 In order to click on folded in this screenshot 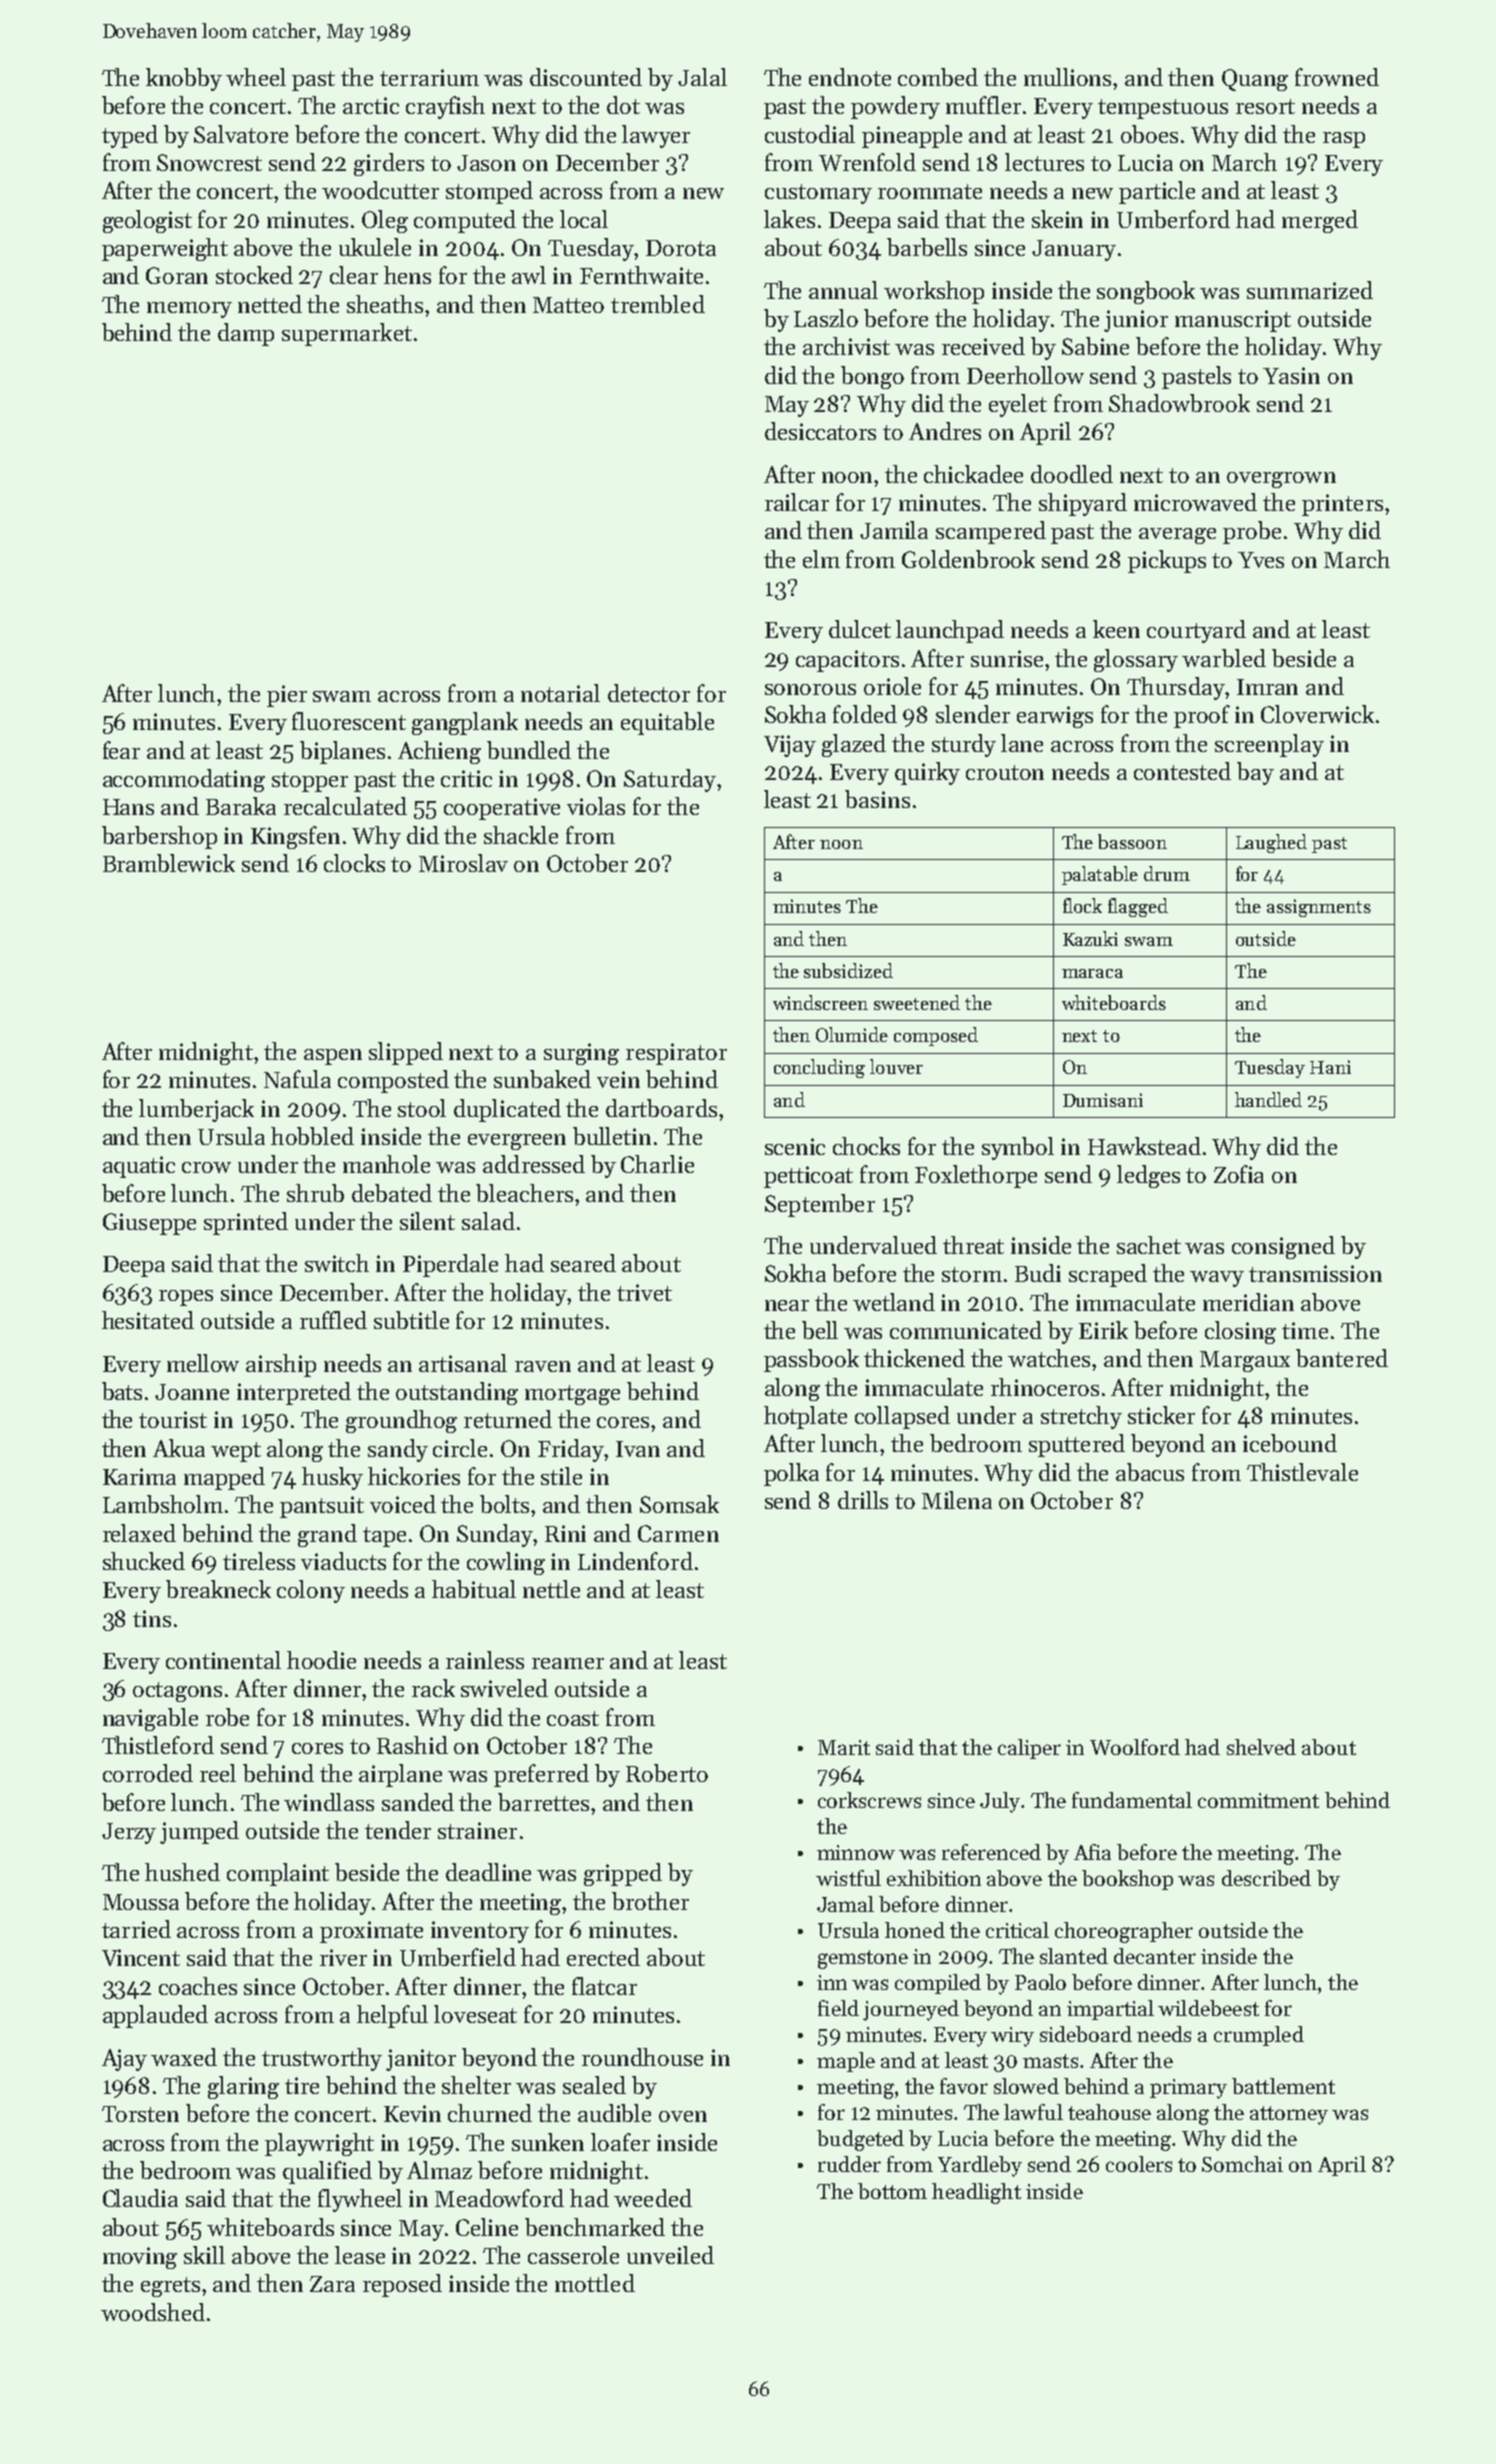, I will do `click(865, 714)`.
